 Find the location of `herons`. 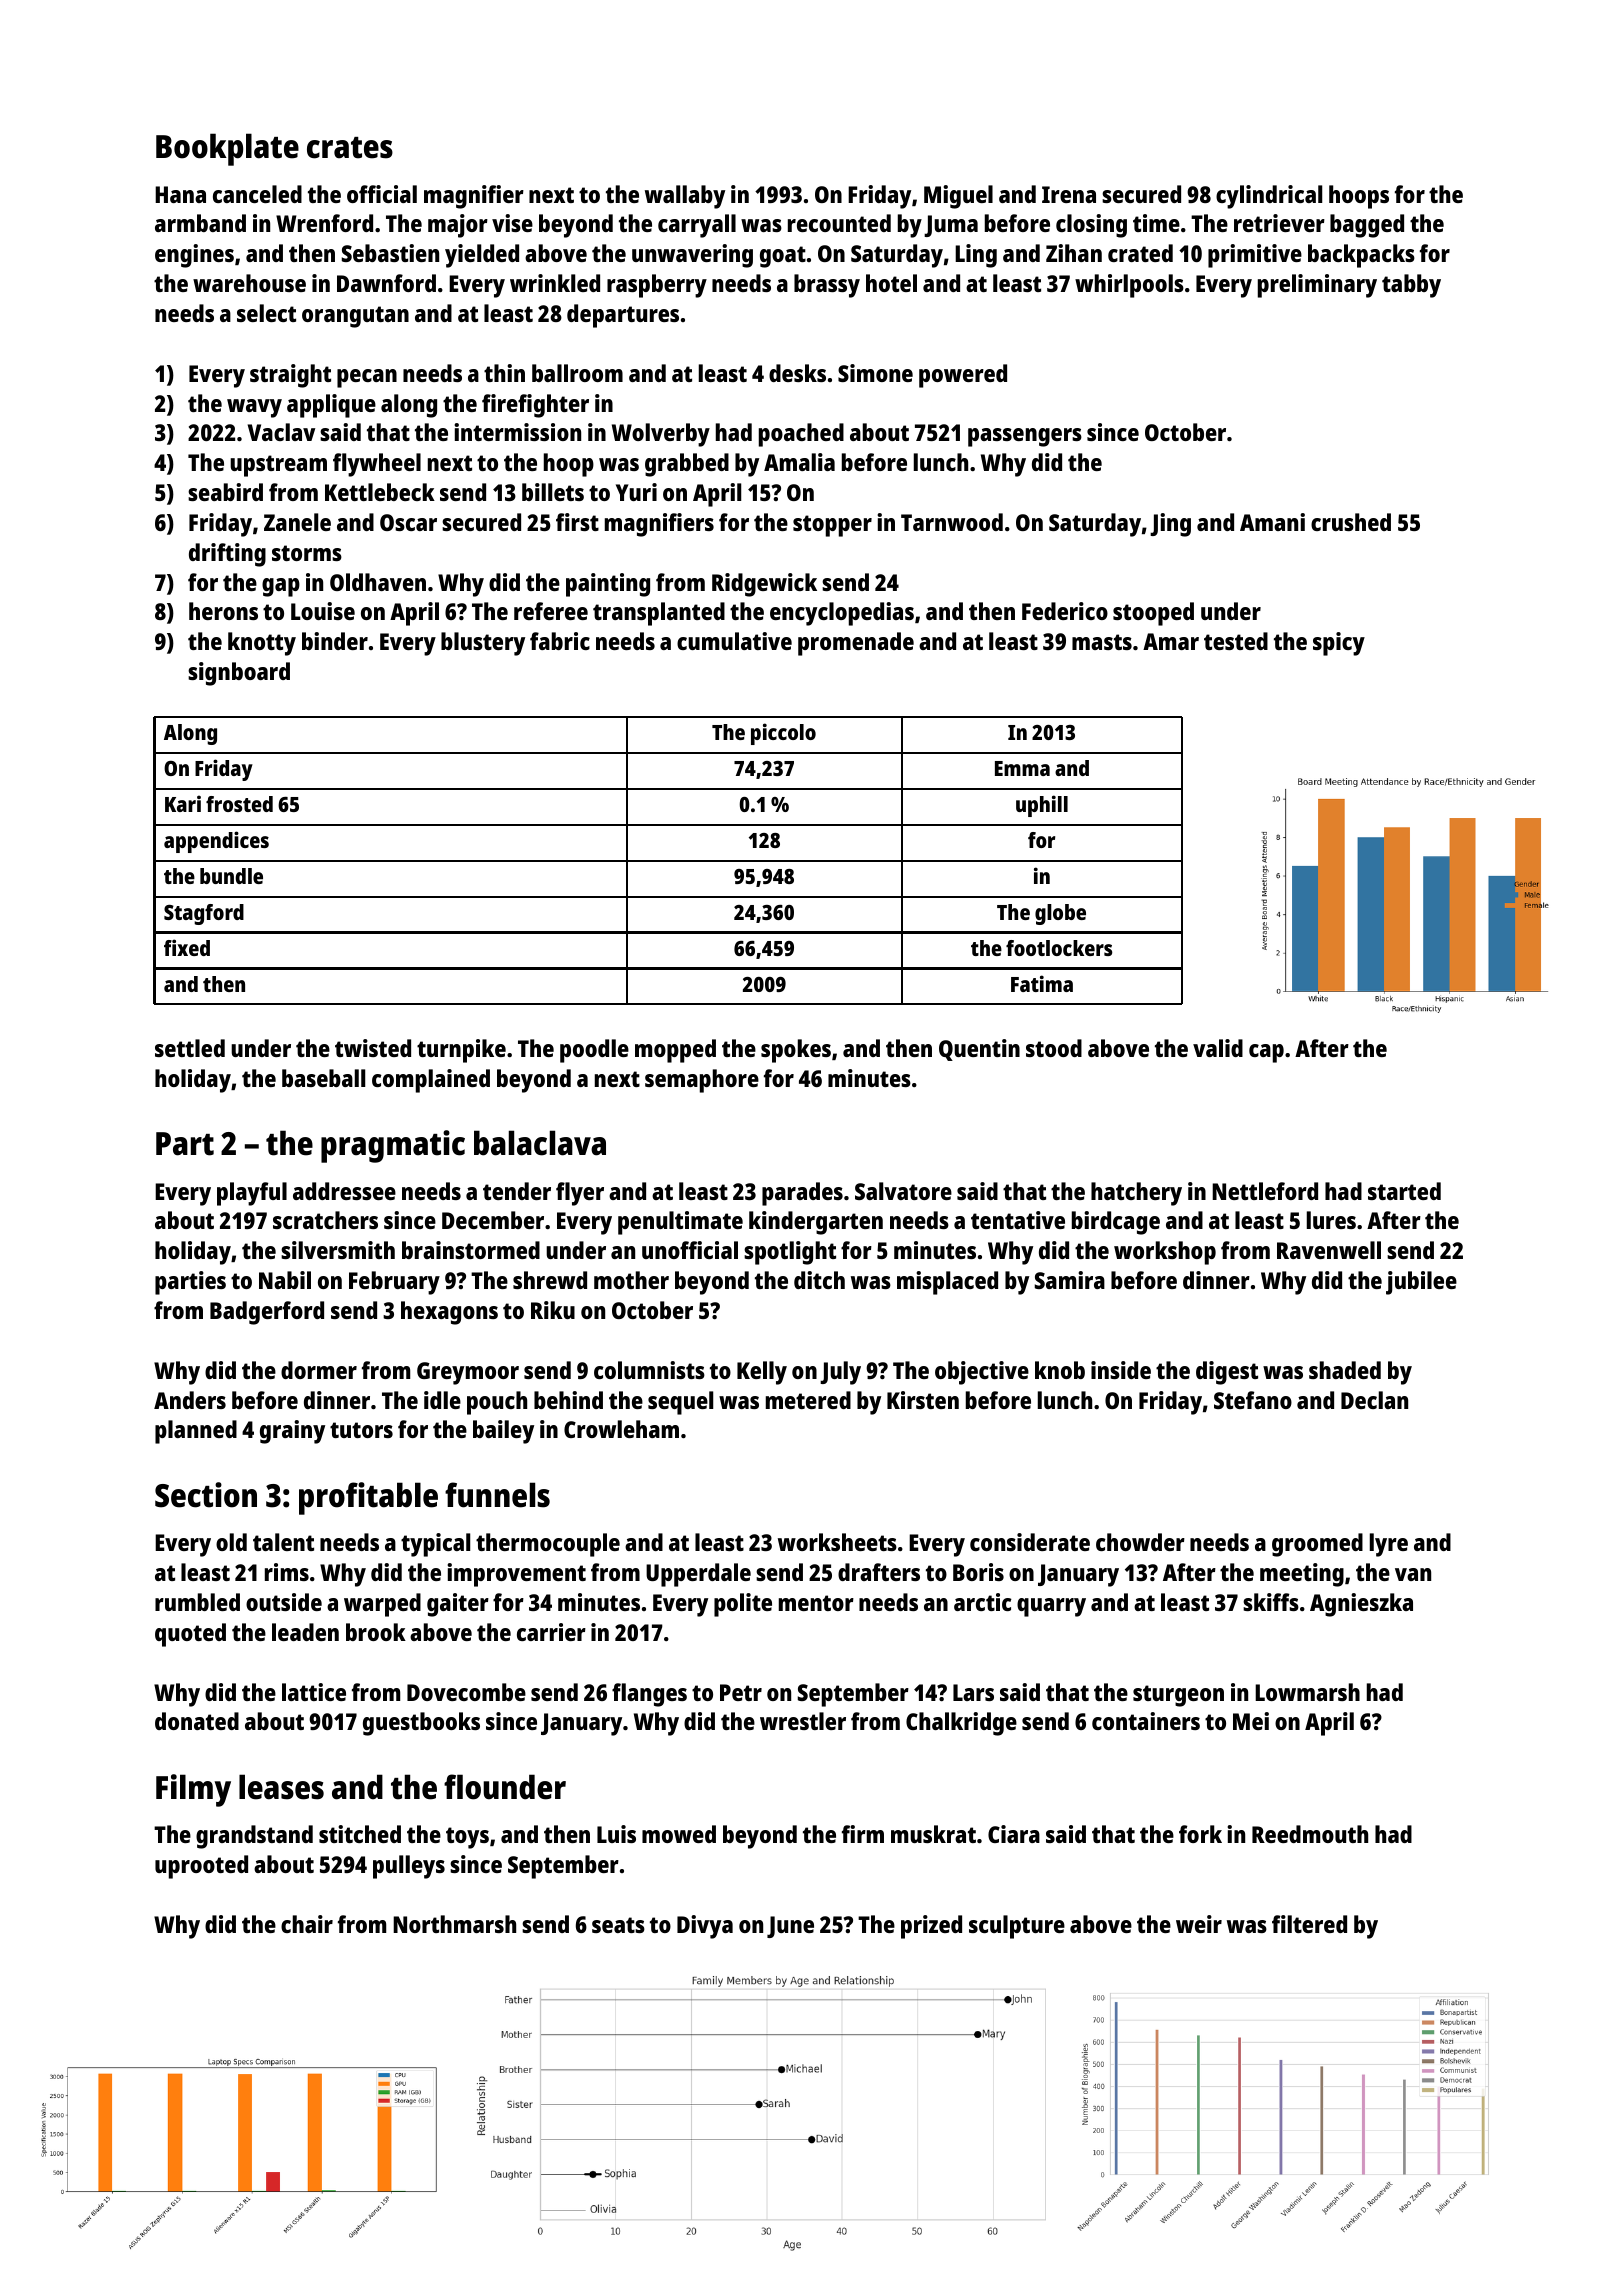

herons is located at coordinates (223, 611).
